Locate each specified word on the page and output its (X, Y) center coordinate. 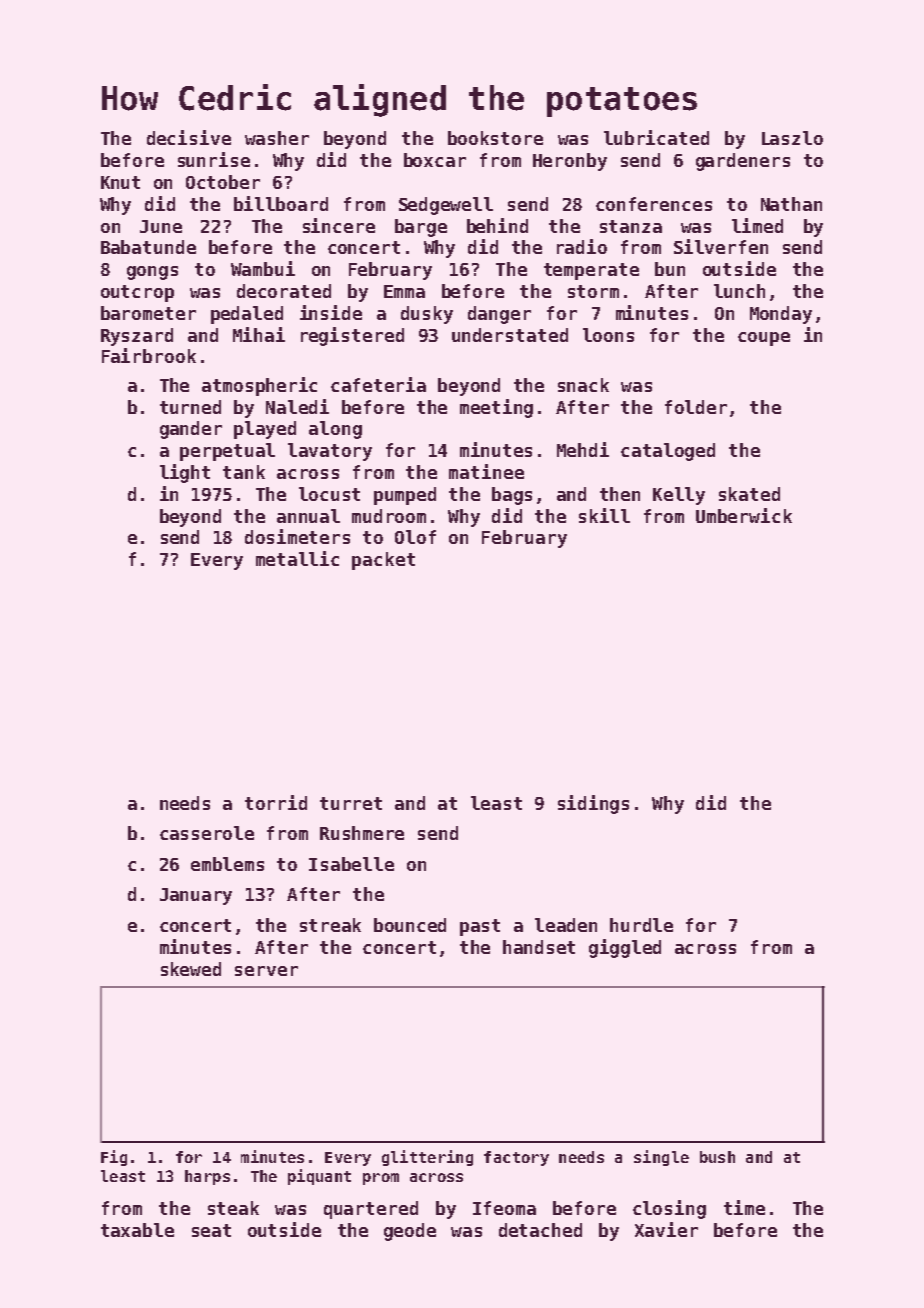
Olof (415, 537)
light (185, 473)
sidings (593, 804)
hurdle (641, 925)
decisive (189, 137)
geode (410, 1232)
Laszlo (792, 138)
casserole (207, 833)
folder (696, 407)
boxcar (435, 160)
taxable (137, 1230)
